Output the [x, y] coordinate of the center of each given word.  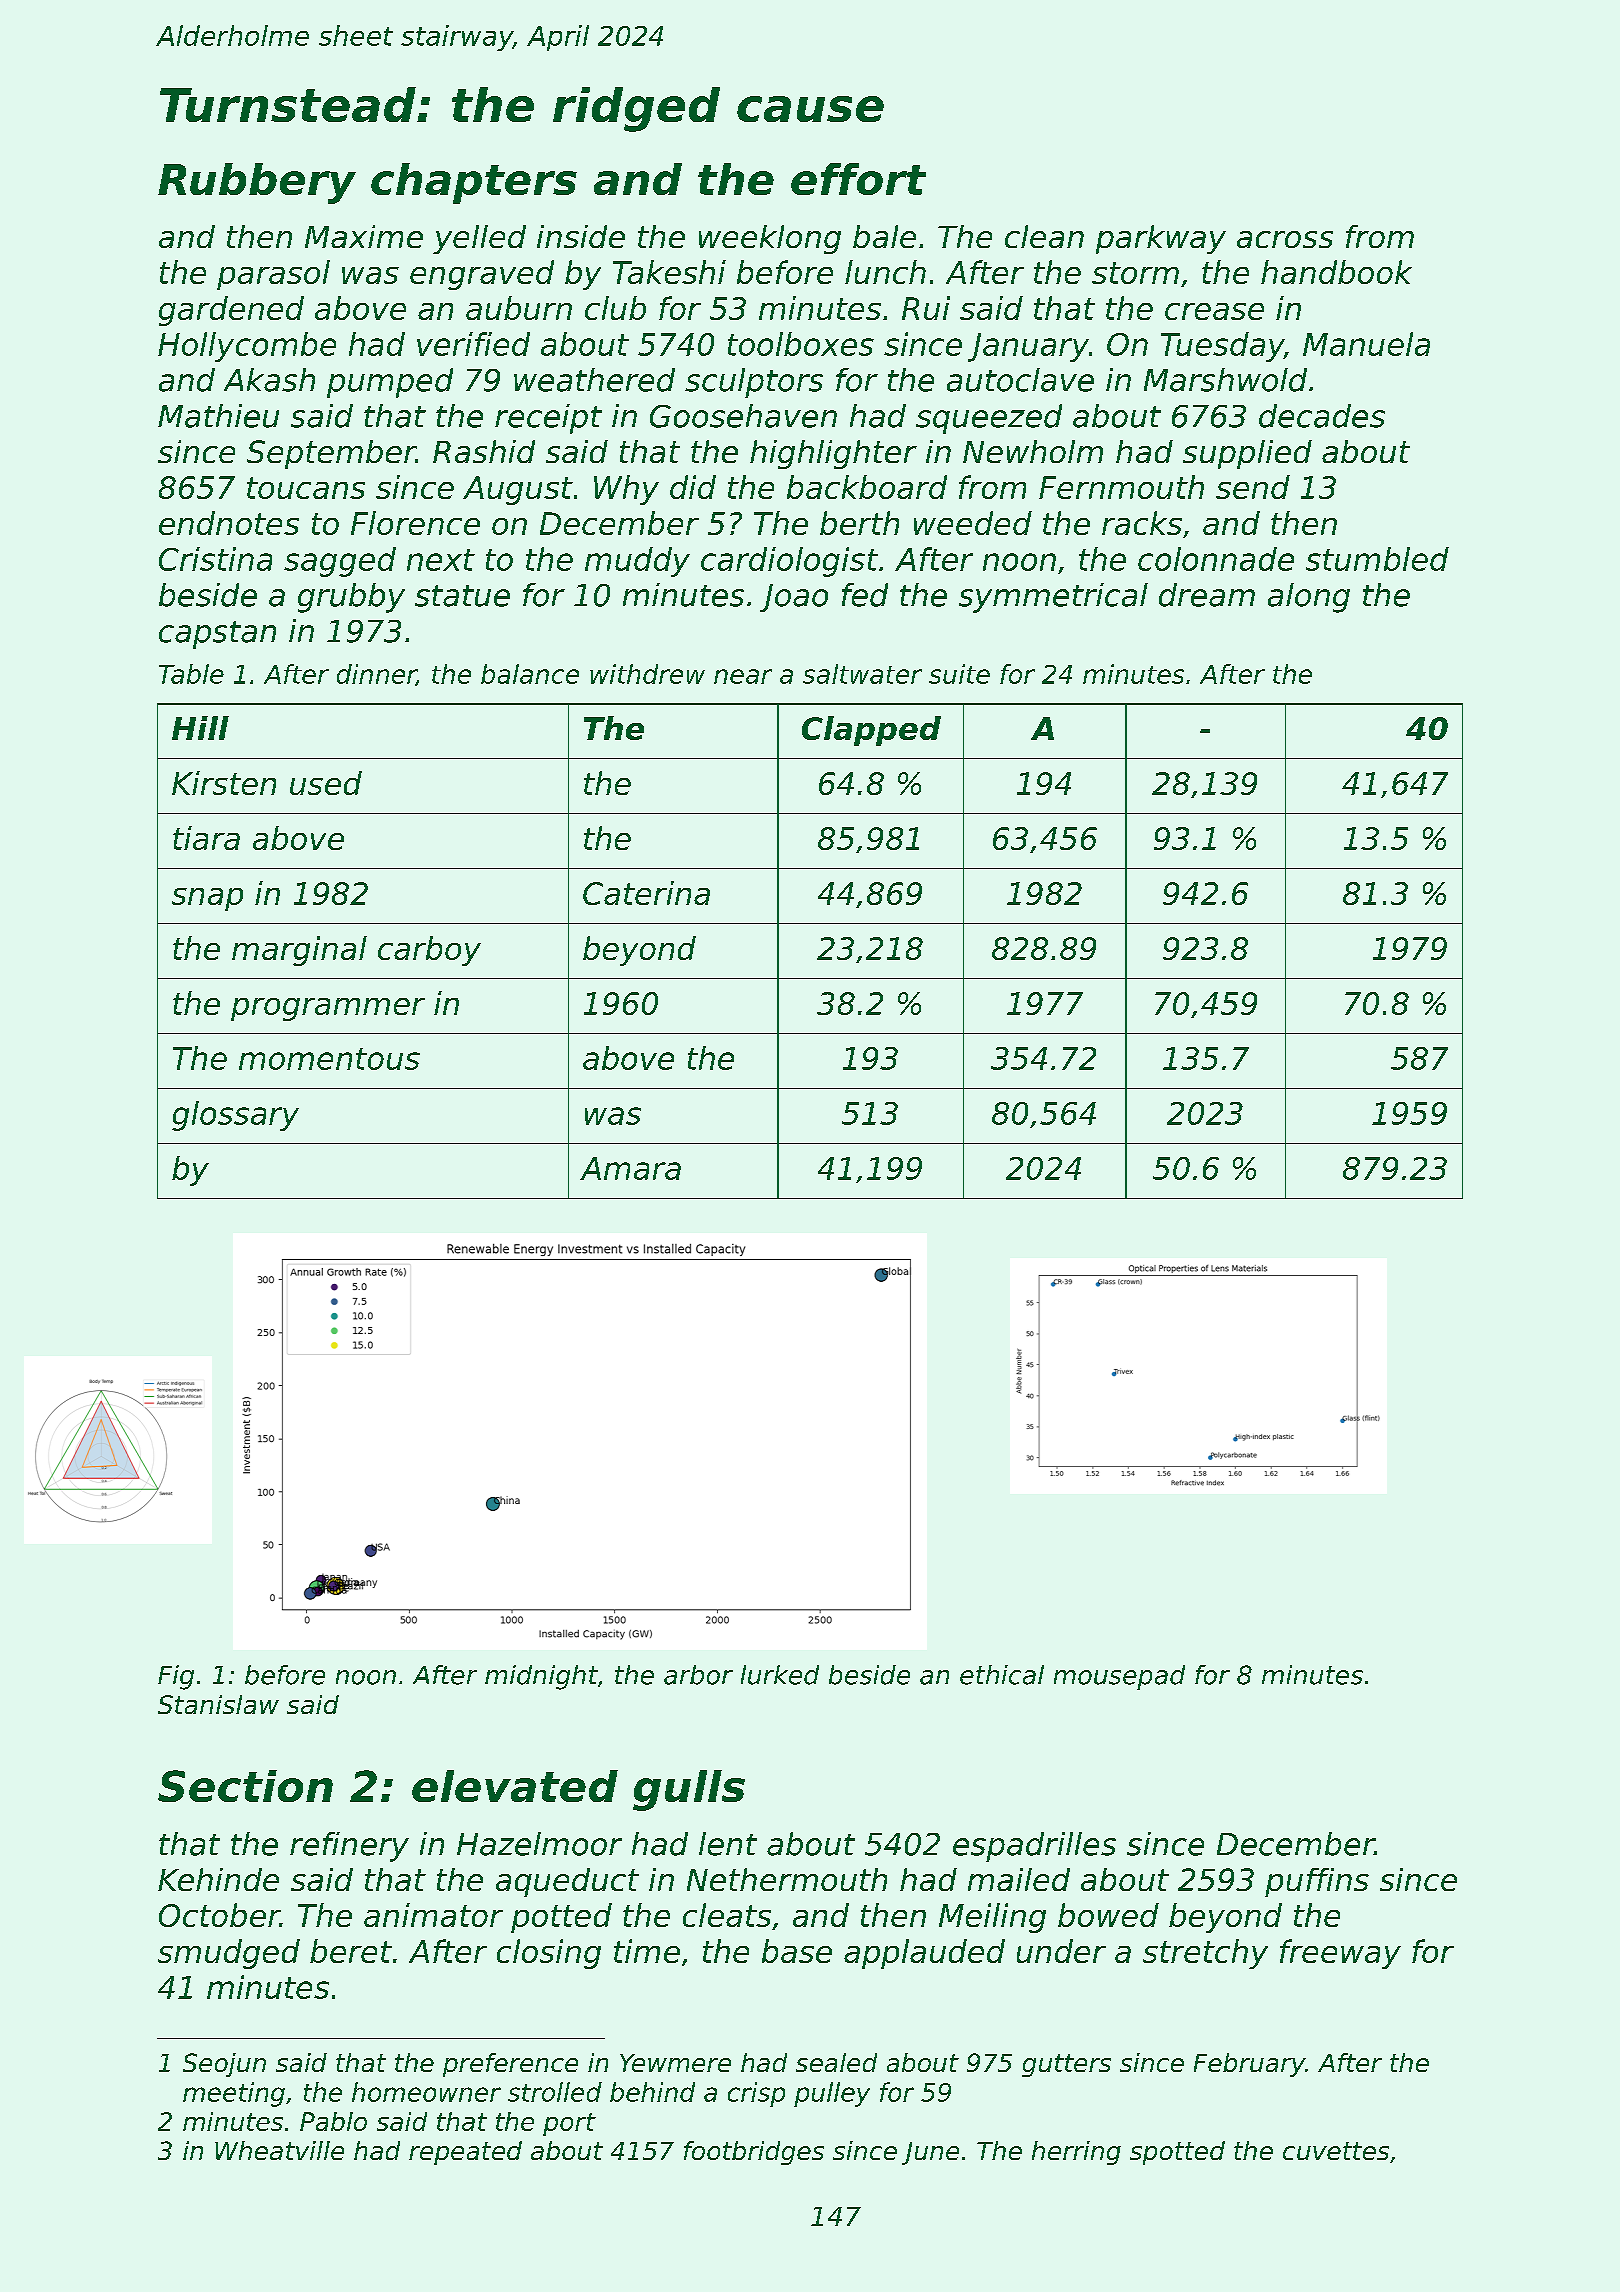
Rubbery [257, 183]
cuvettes [1336, 2151]
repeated [465, 2153]
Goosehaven [743, 416]
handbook [1336, 272]
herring [1076, 2153]
